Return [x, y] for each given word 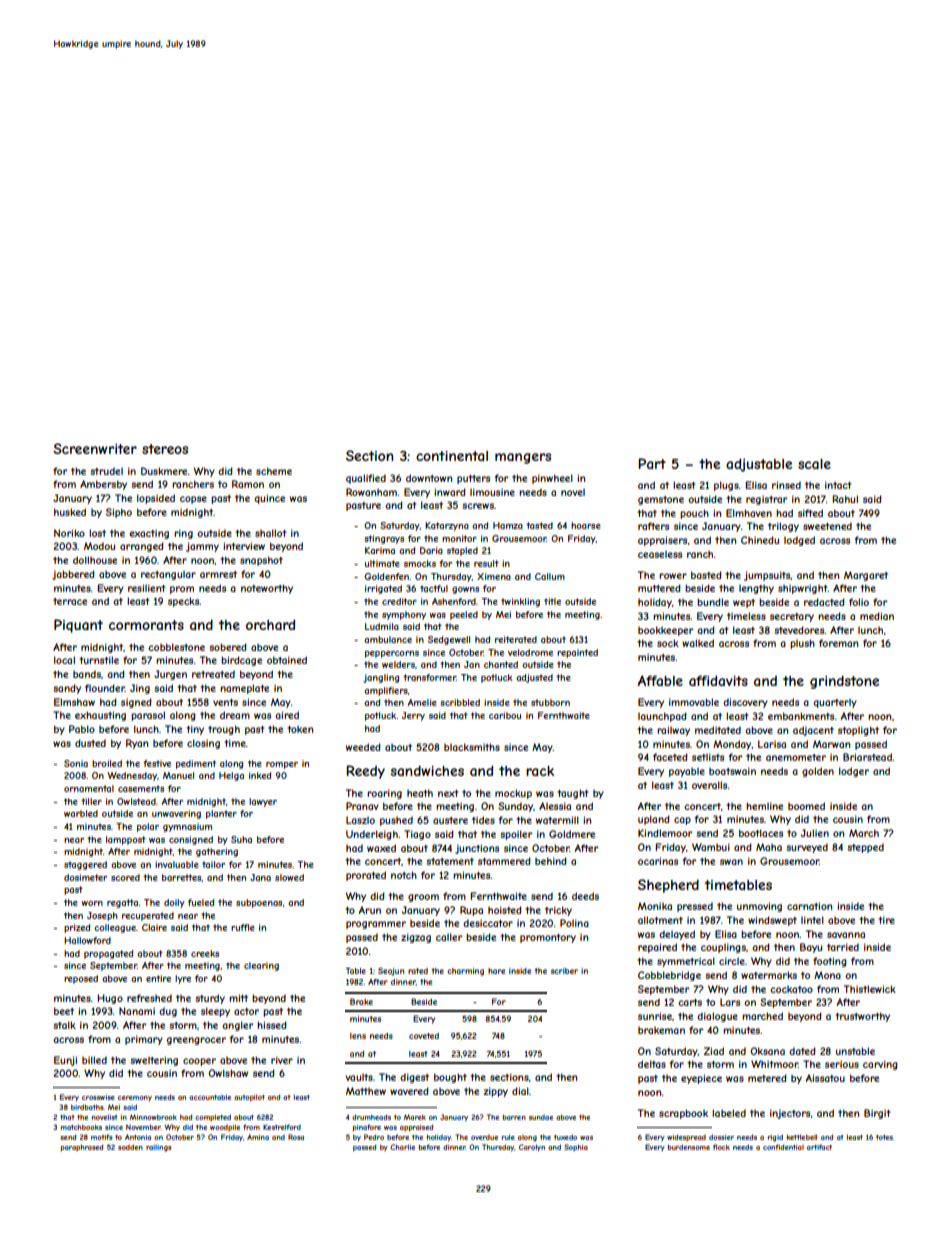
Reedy [365, 772]
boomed [806, 806]
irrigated [383, 589]
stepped [865, 848]
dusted [90, 743]
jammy [202, 547]
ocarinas [658, 861]
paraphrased [82, 1148]
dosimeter [85, 877]
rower [673, 576]
